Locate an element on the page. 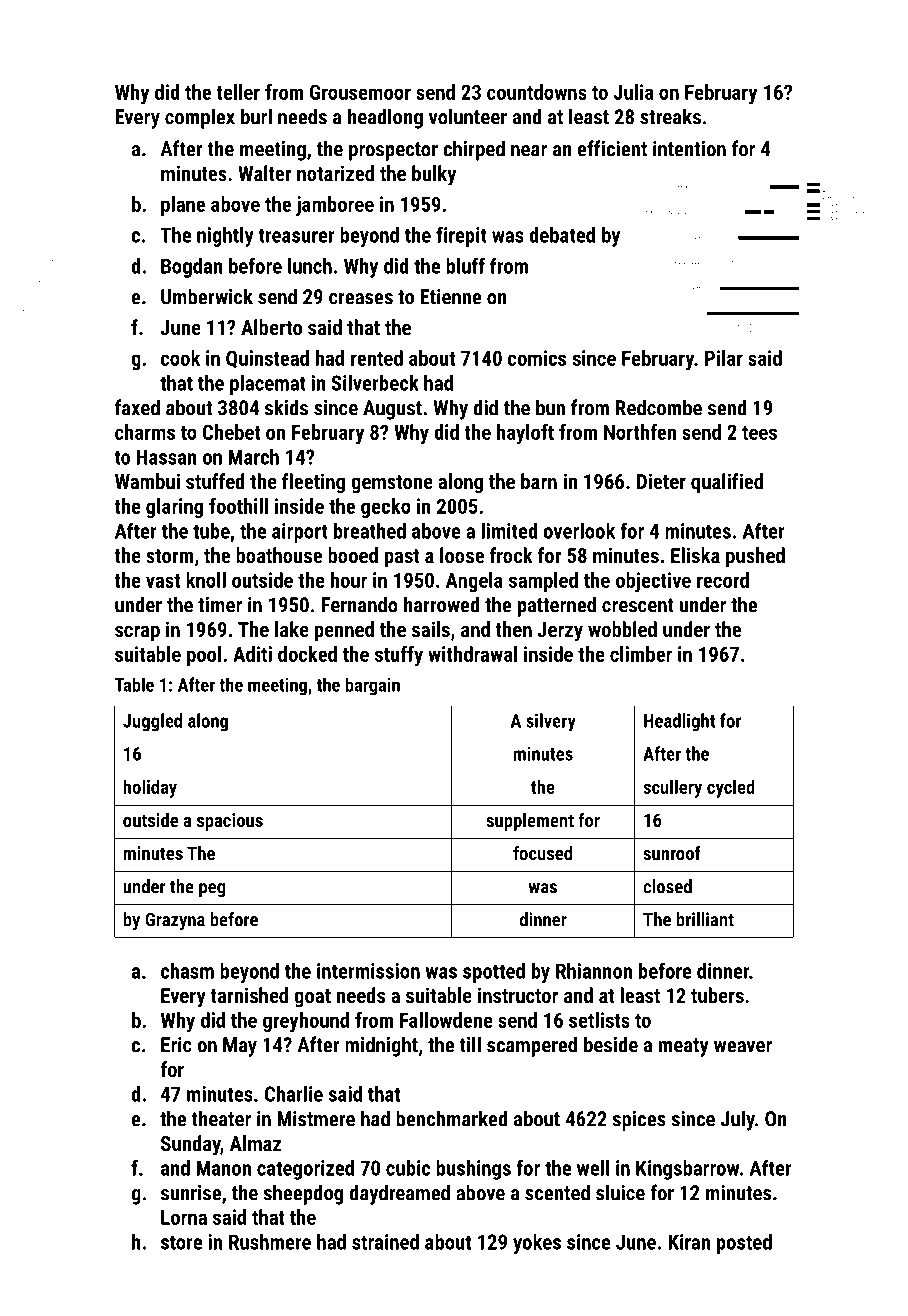  Pilar is located at coordinates (724, 358).
